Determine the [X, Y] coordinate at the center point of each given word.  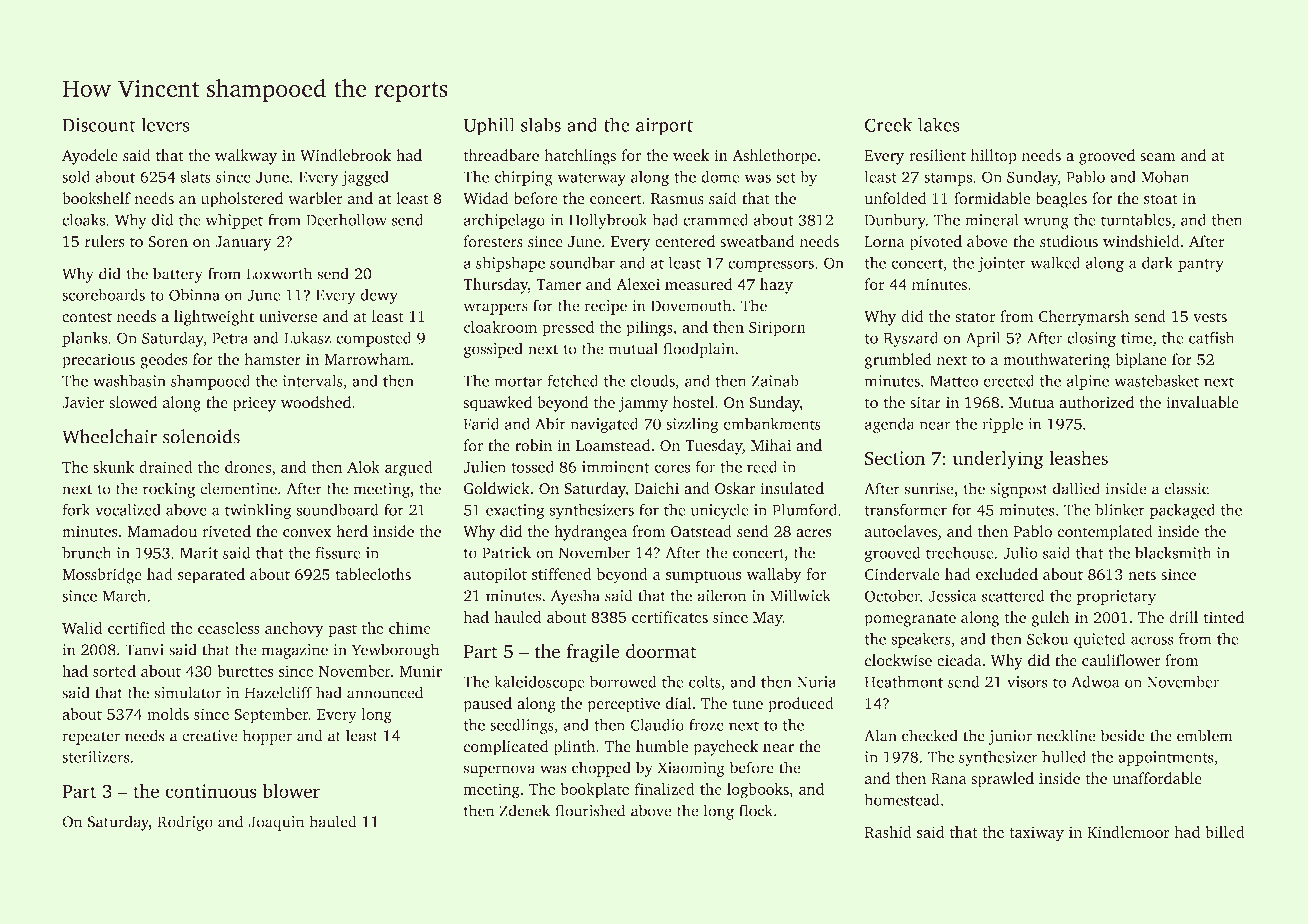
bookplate [594, 791]
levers [165, 124]
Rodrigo [185, 823]
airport [664, 127]
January [243, 243]
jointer [1002, 264]
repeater [91, 738]
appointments [1166, 758]
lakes [938, 124]
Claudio [657, 724]
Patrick [506, 552]
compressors [771, 266]
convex [307, 533]
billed [1225, 832]
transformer [906, 509]
